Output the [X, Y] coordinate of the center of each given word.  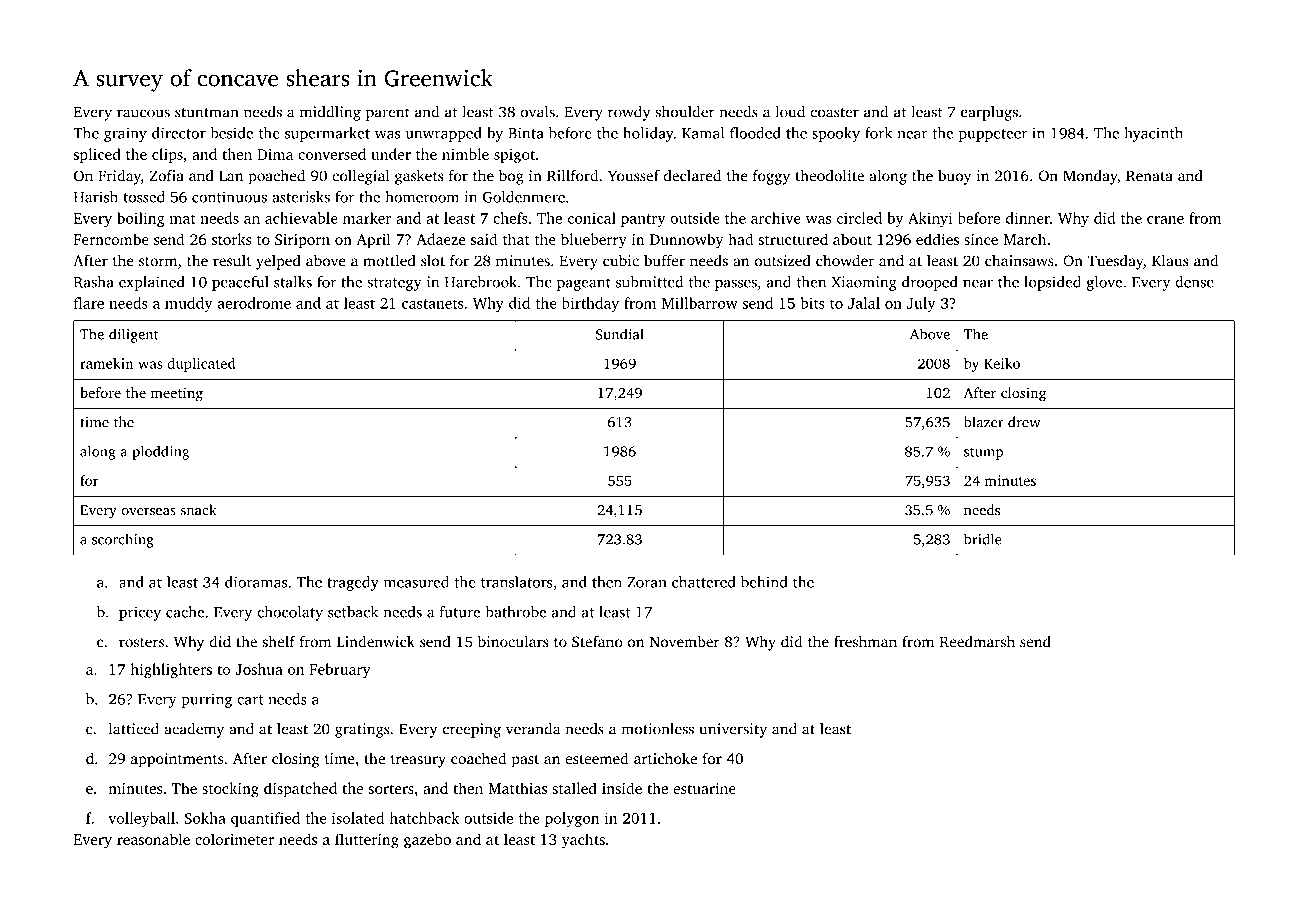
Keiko [1002, 363]
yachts [583, 841]
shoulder [685, 112]
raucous [143, 113]
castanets [433, 304]
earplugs [989, 113]
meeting [177, 394]
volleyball [141, 819]
